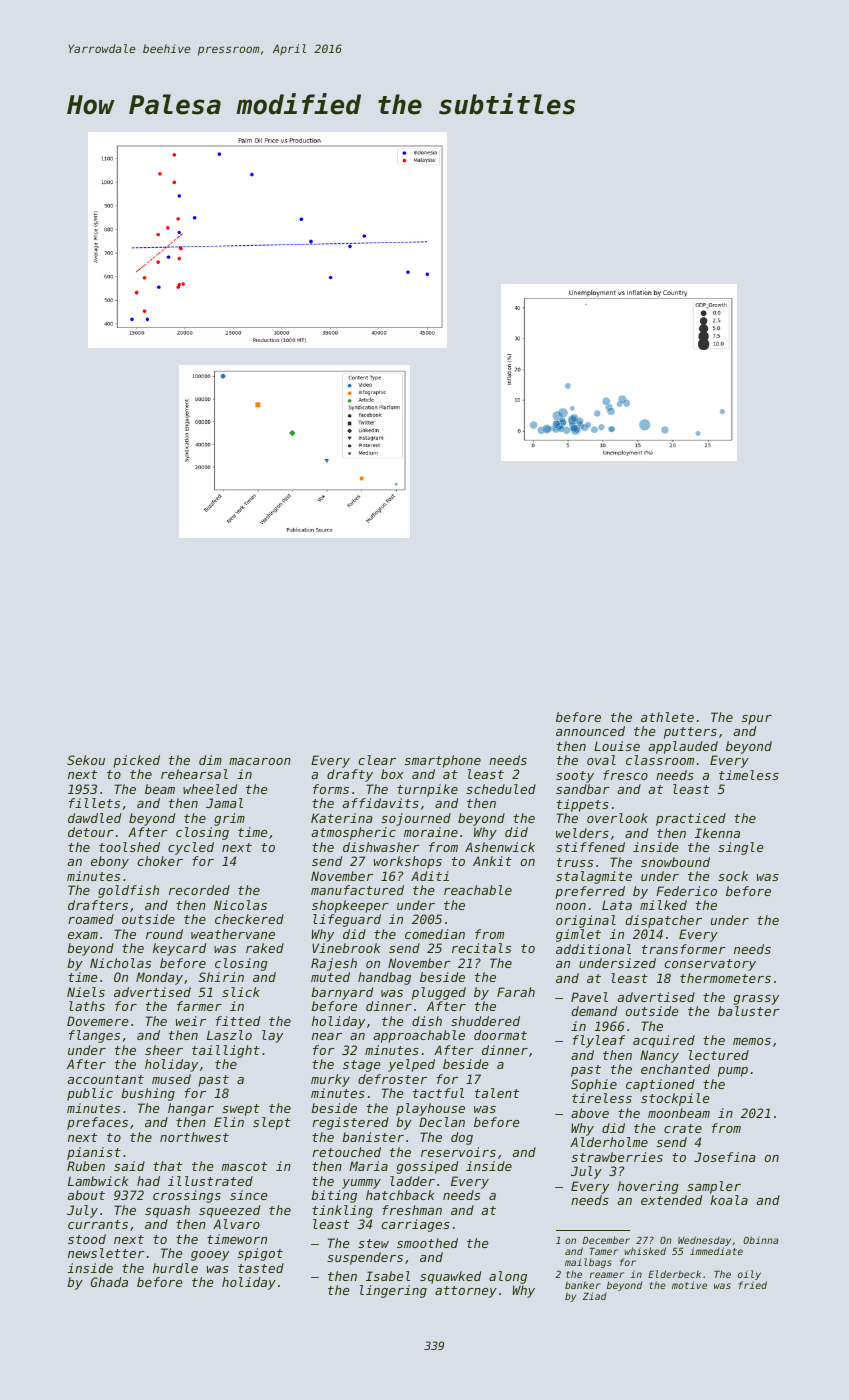 The width and height of the screenshot is (849, 1400). What do you see at coordinates (98, 1224) in the screenshot?
I see `currants` at bounding box center [98, 1224].
